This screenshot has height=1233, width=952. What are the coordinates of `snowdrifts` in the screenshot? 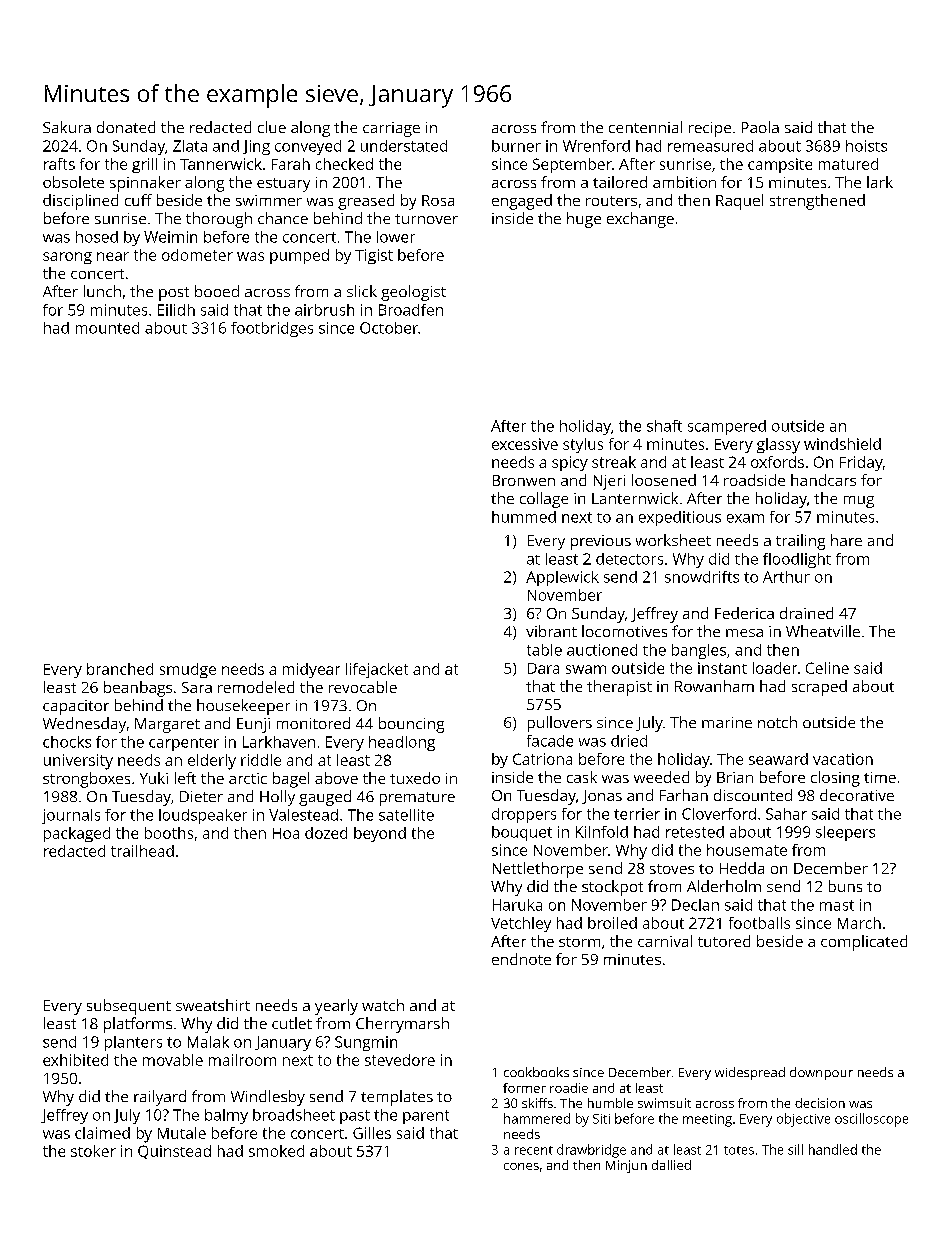 It's located at (702, 577).
